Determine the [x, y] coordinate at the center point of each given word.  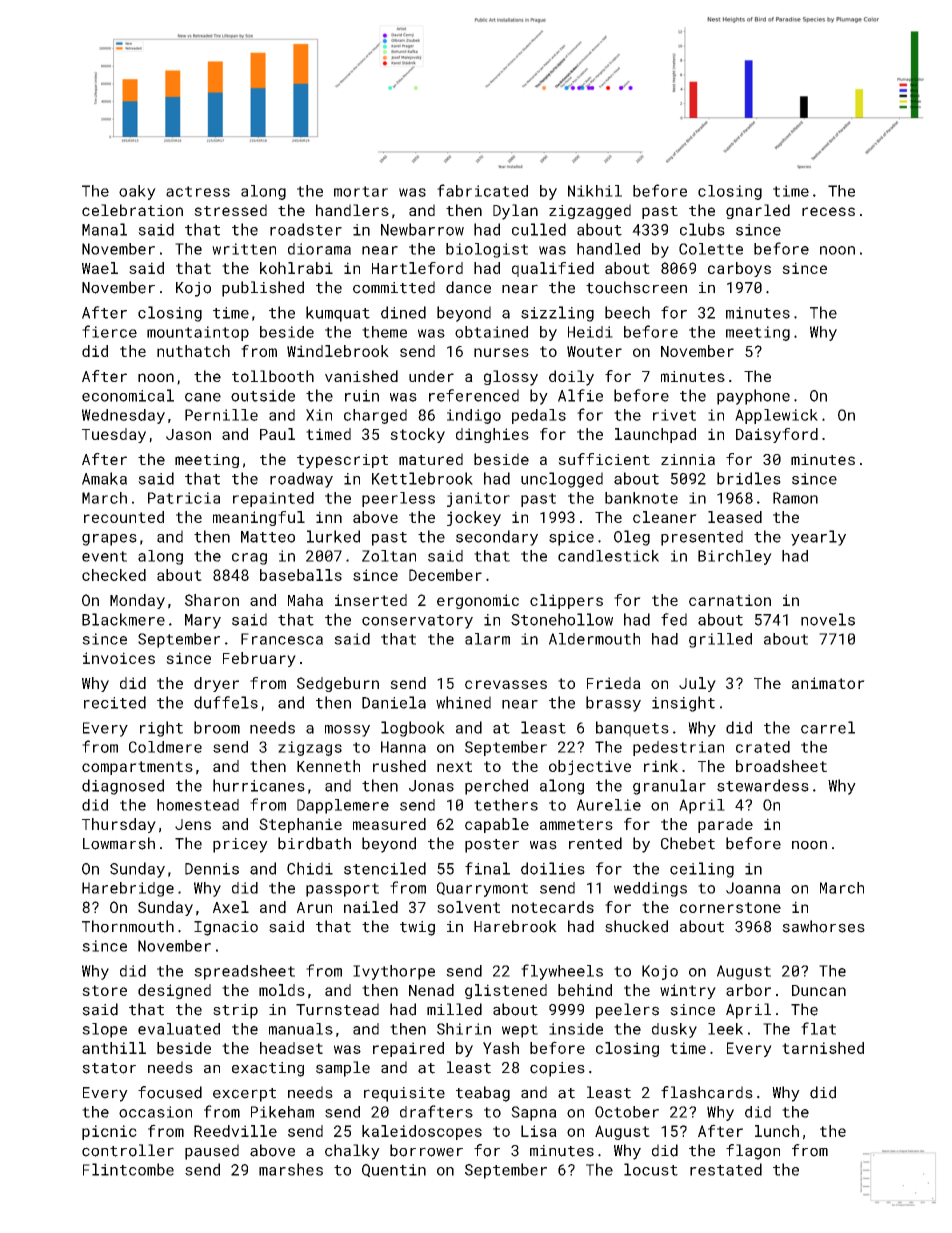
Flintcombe [128, 1169]
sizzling [557, 314]
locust [651, 1169]
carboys [739, 269]
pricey [240, 845]
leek [725, 1029]
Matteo [268, 537]
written [244, 249]
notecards [553, 907]
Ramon [795, 498]
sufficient [604, 459]
